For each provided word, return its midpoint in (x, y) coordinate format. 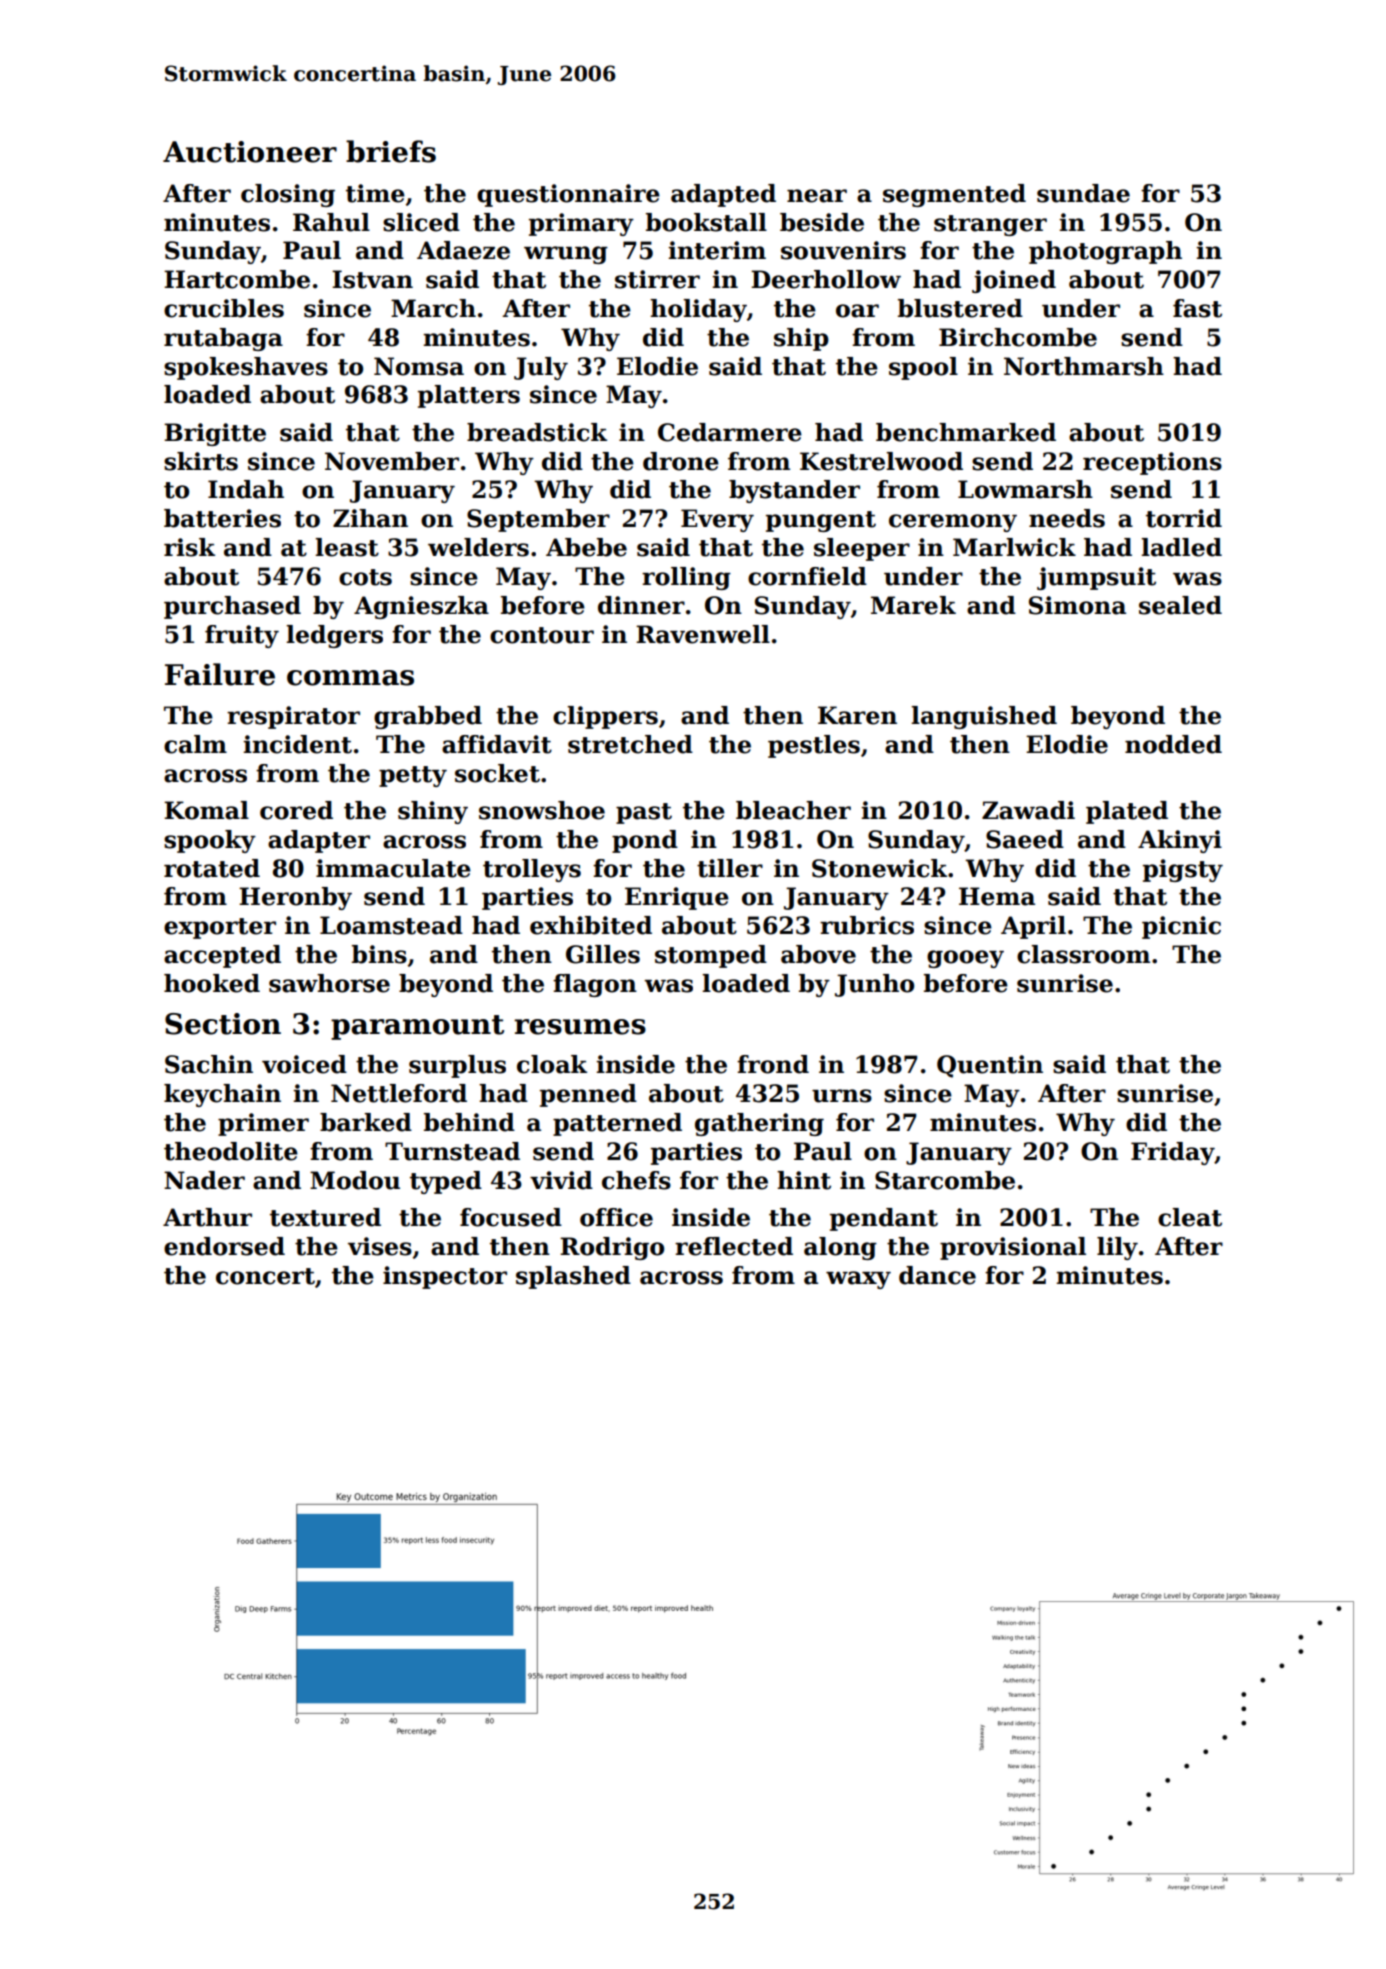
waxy (858, 1280)
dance (937, 1275)
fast (1197, 308)
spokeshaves (246, 368)
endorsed (224, 1246)
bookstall (706, 222)
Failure (220, 674)
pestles (814, 746)
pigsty (1183, 870)
